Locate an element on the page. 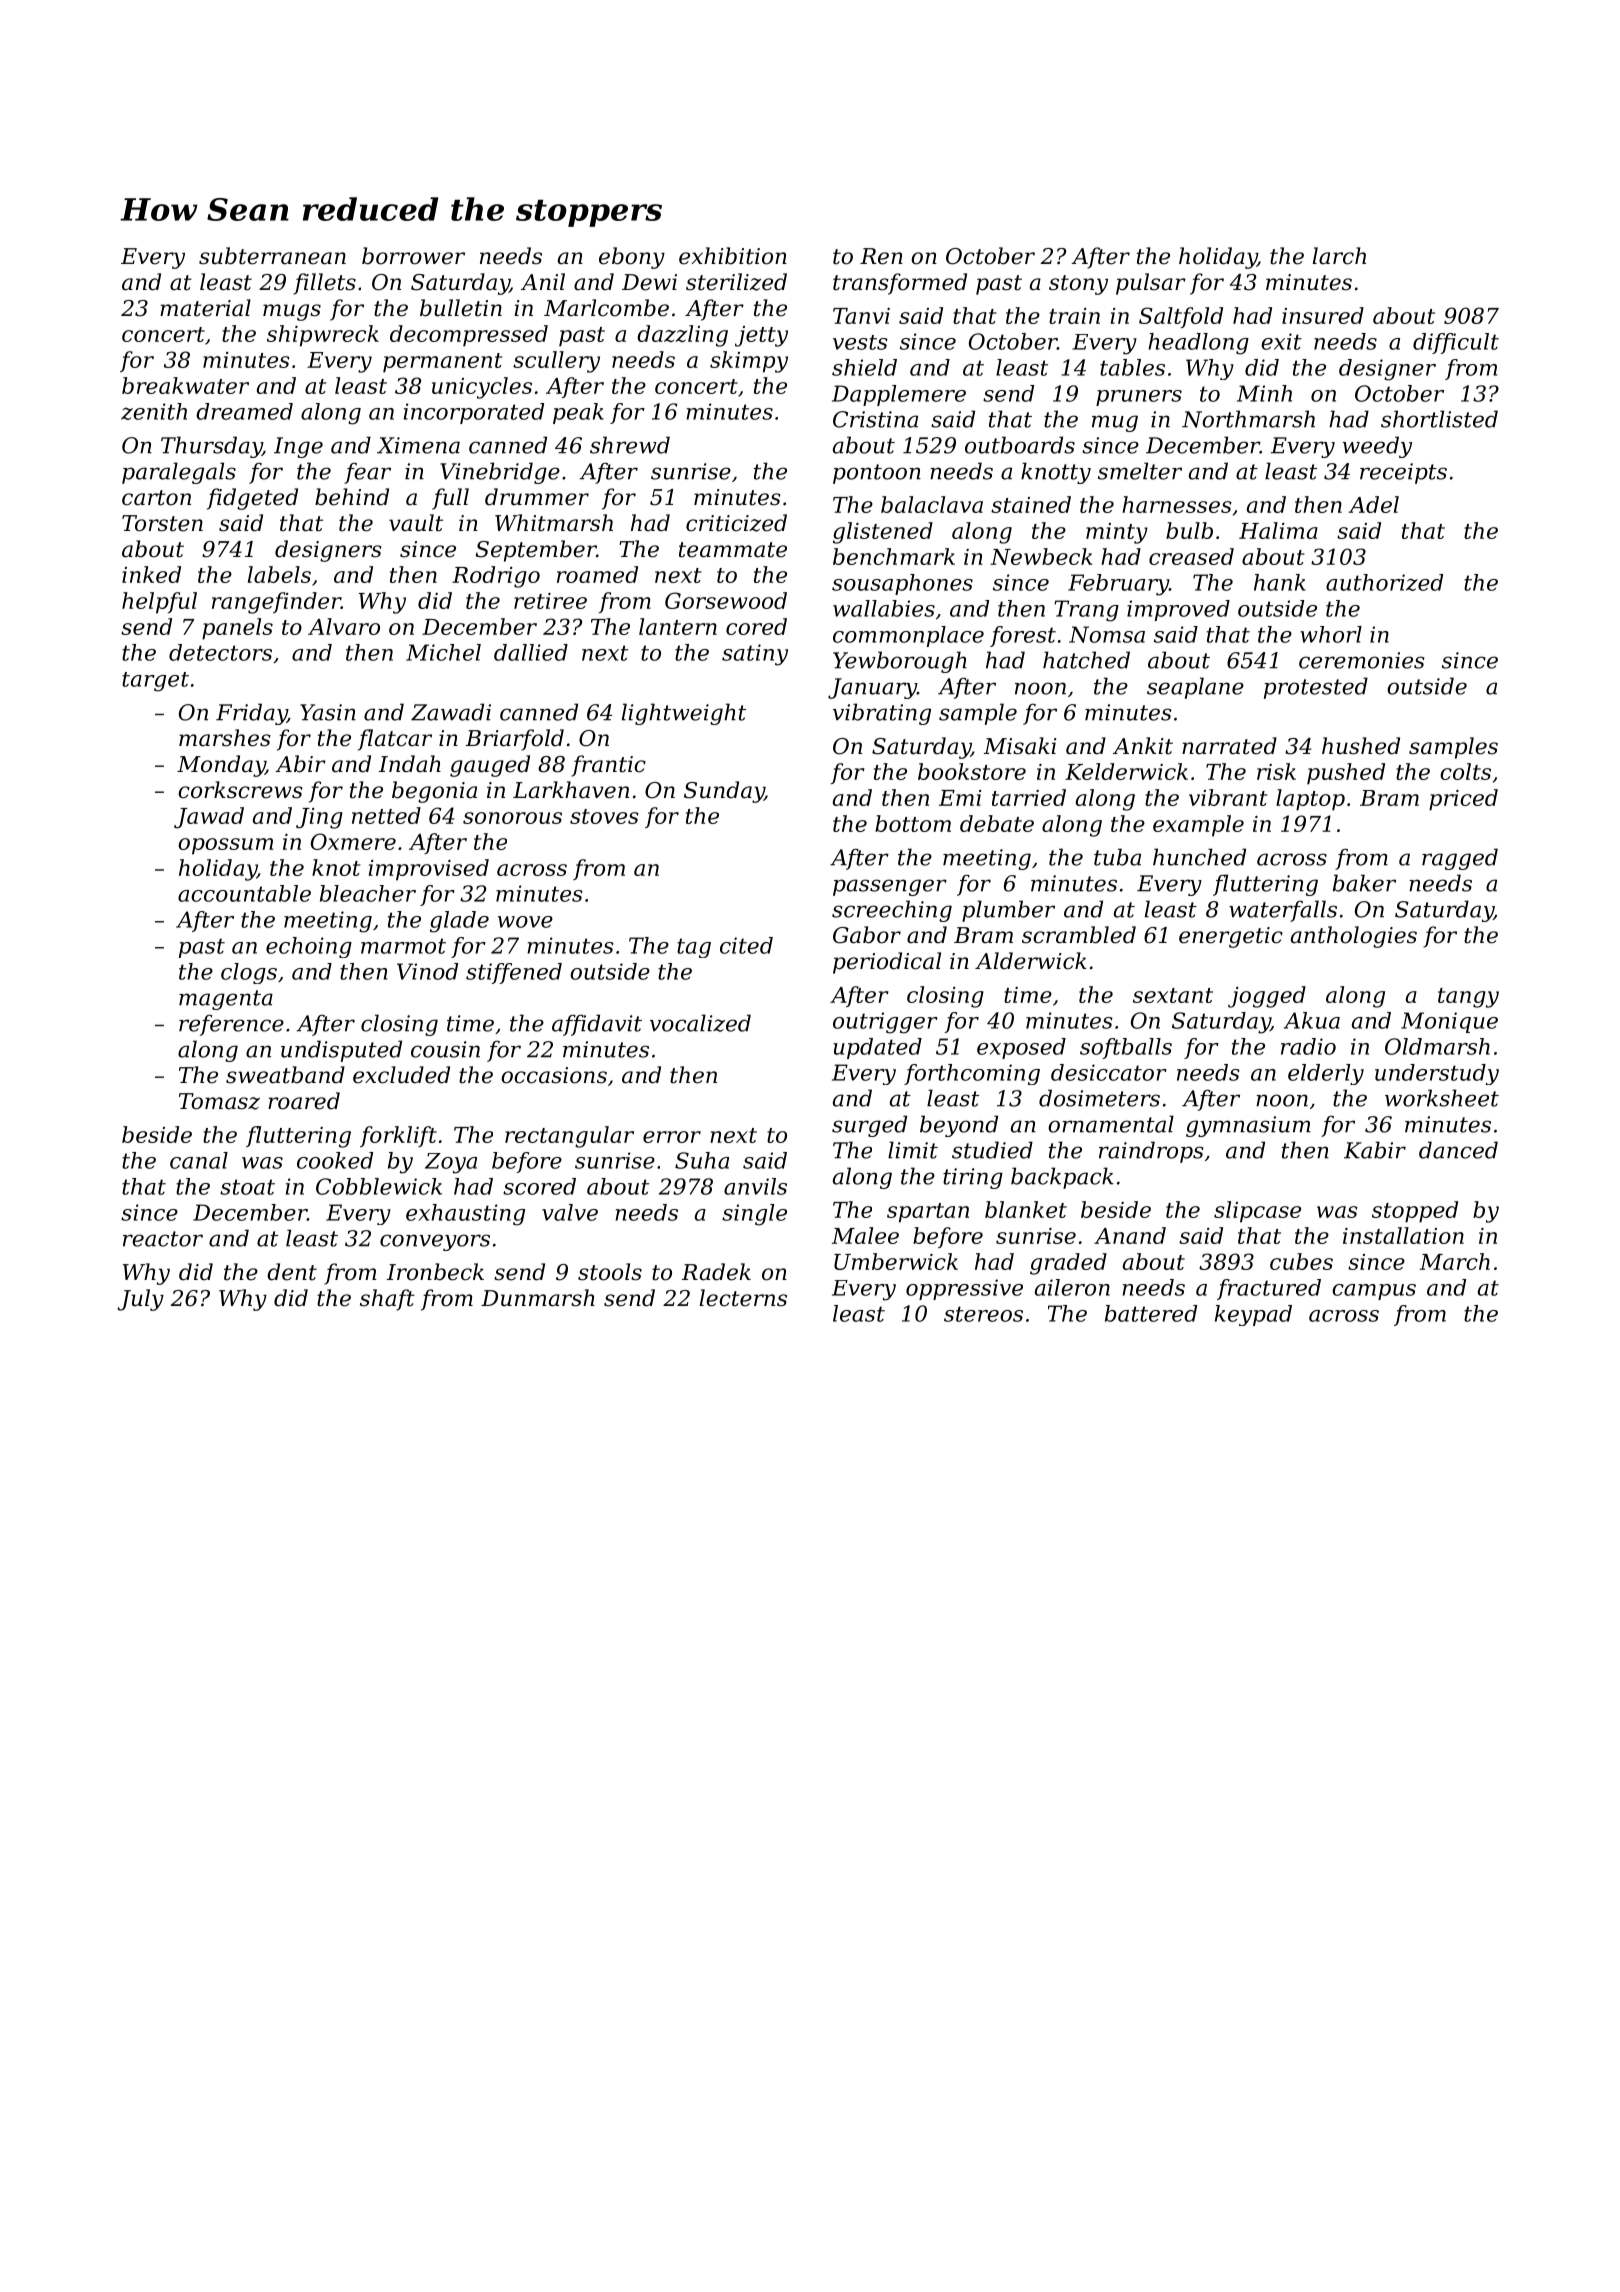 The width and height of the page is (1620, 2292). lightweight is located at coordinates (684, 714).
